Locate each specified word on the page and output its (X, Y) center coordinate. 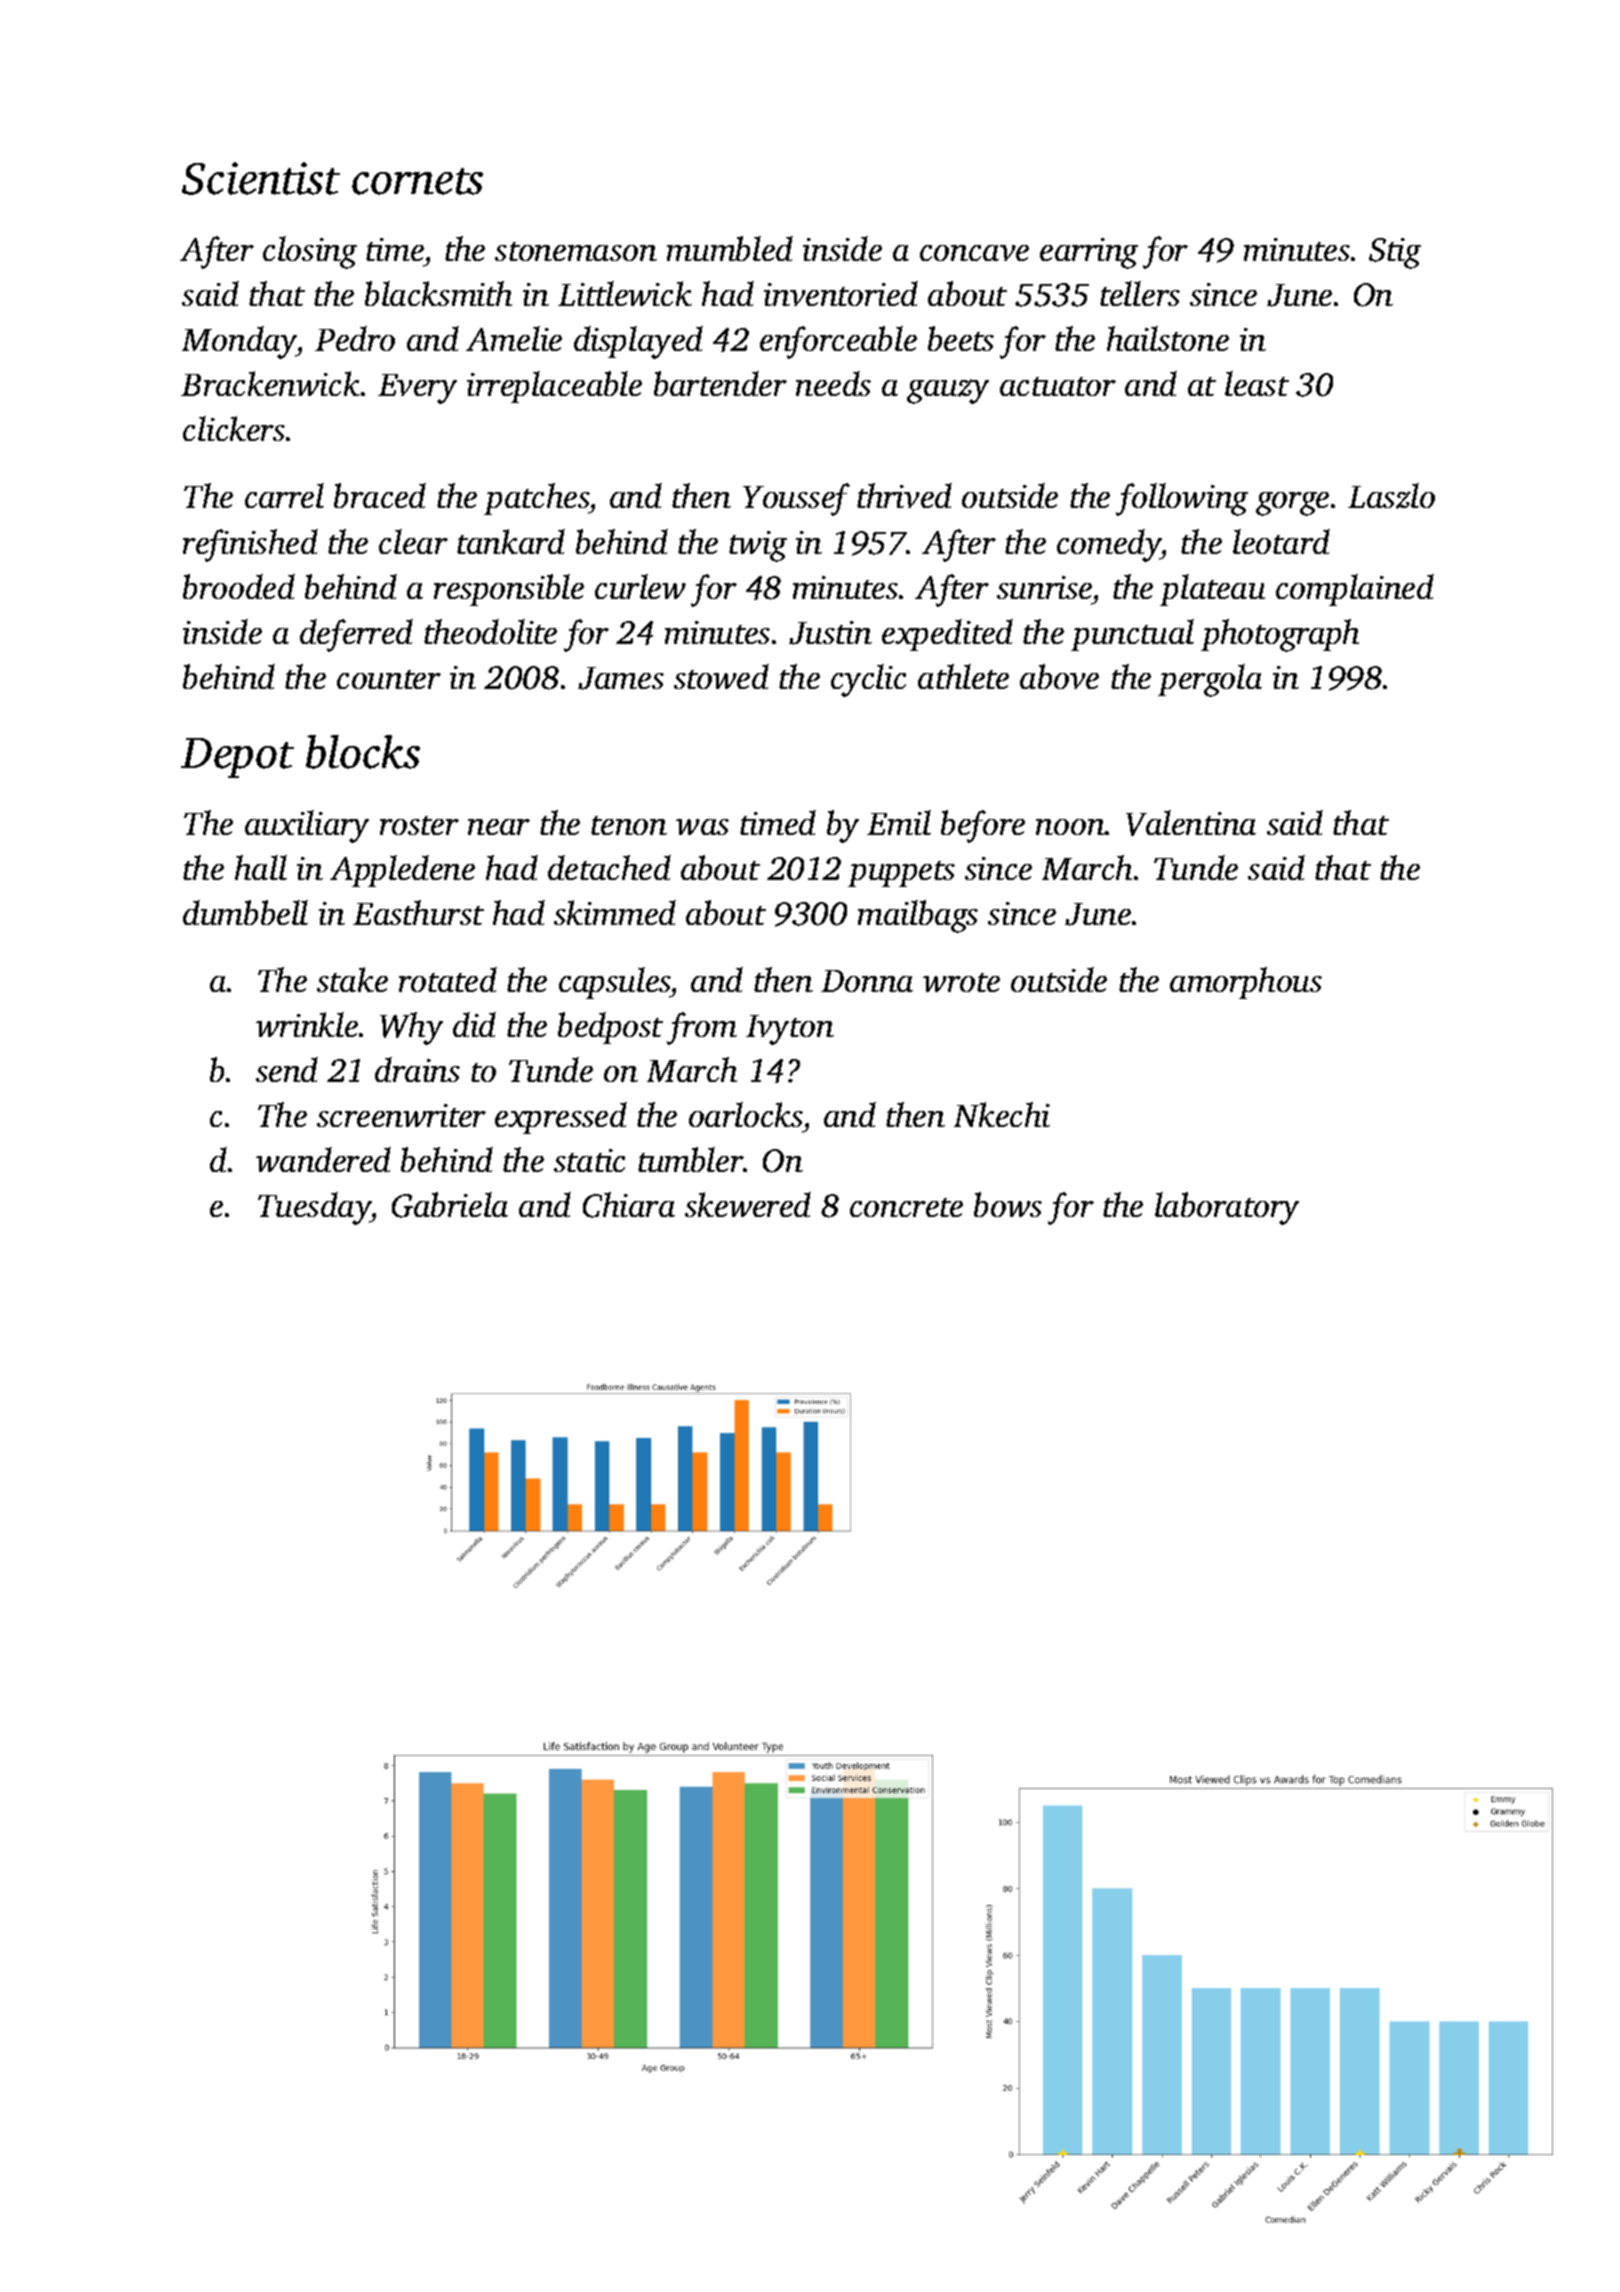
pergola (1210, 680)
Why (411, 1028)
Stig (1395, 253)
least (1257, 383)
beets (961, 338)
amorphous (1246, 983)
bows (1008, 1204)
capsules (615, 983)
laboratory (1227, 1208)
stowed (721, 676)
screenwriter (401, 1115)
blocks (363, 752)
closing (310, 252)
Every (417, 389)
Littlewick (625, 293)
